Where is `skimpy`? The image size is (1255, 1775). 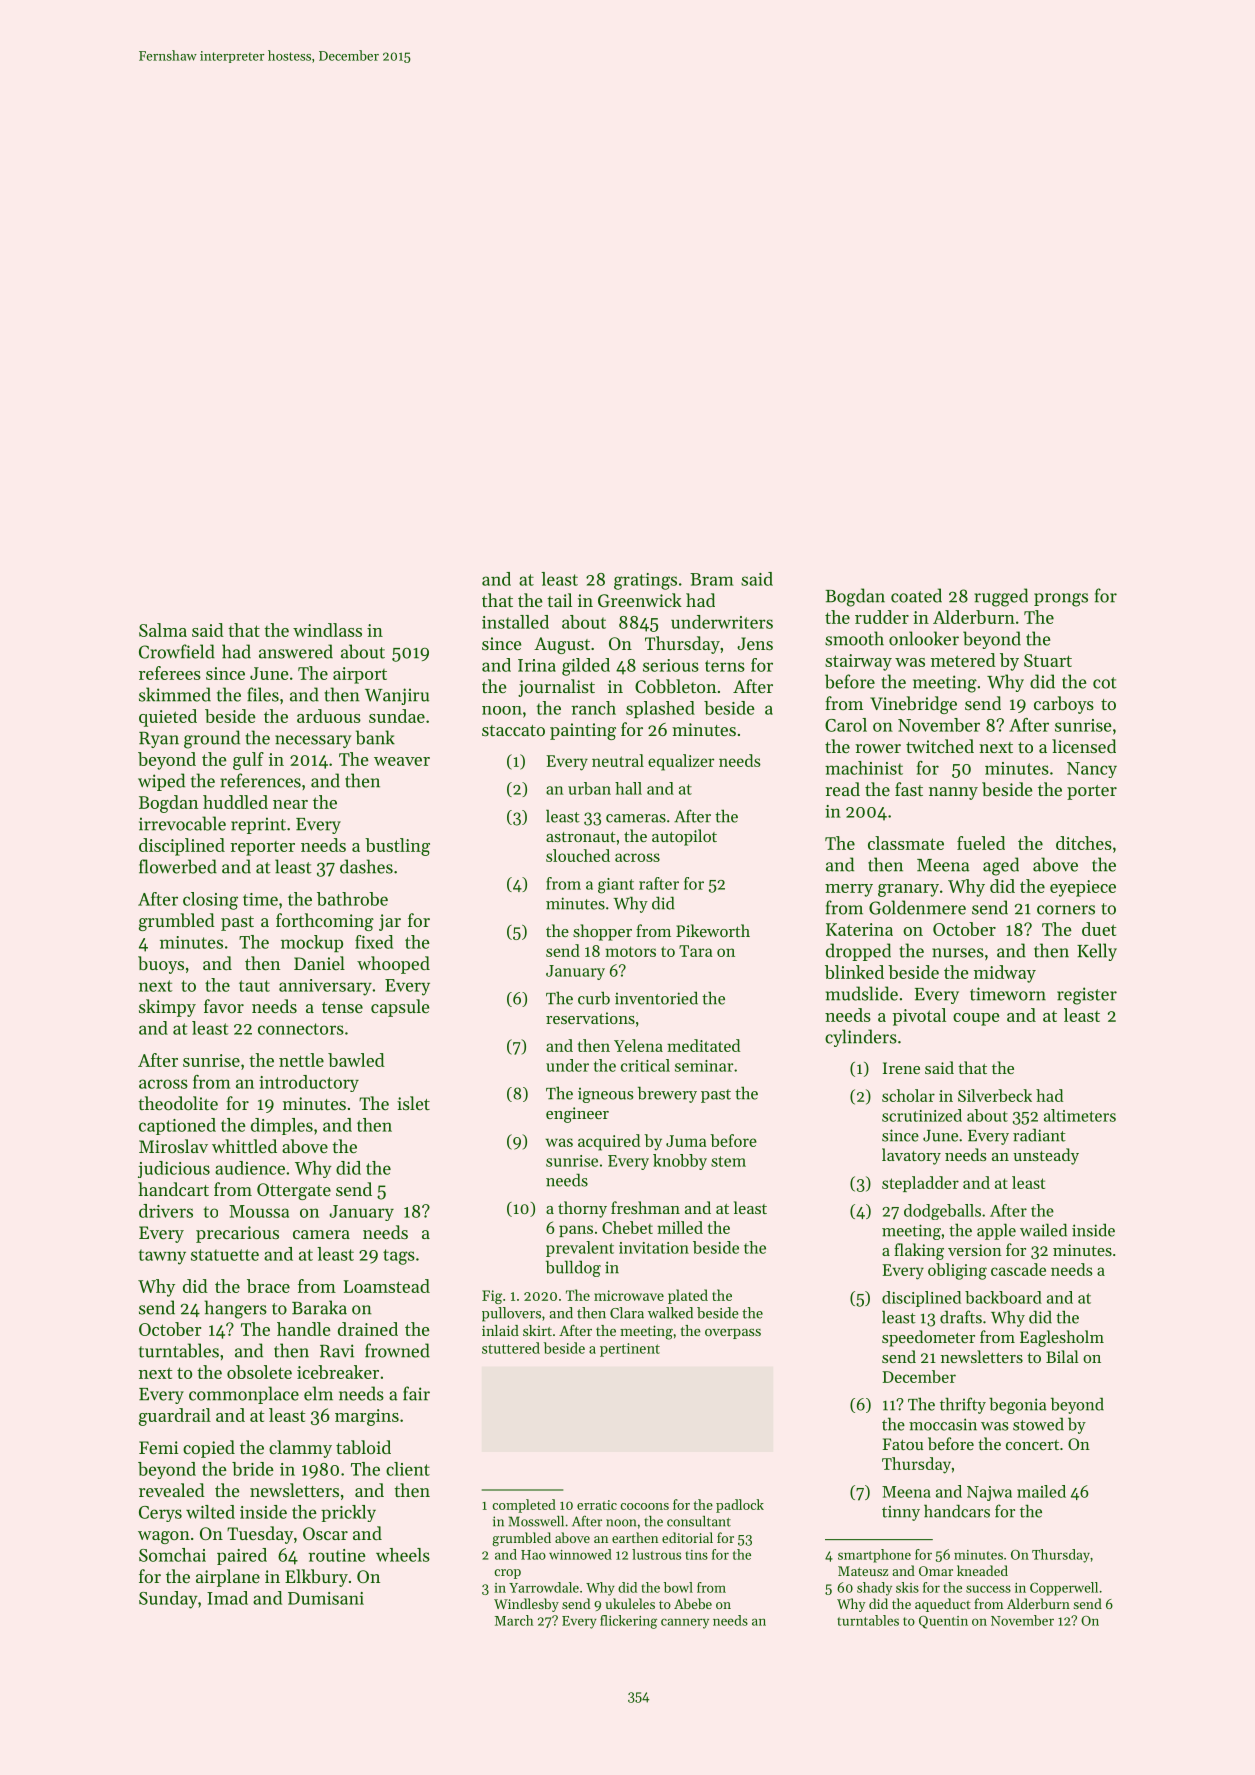
skimpy is located at coordinates (167, 1008).
